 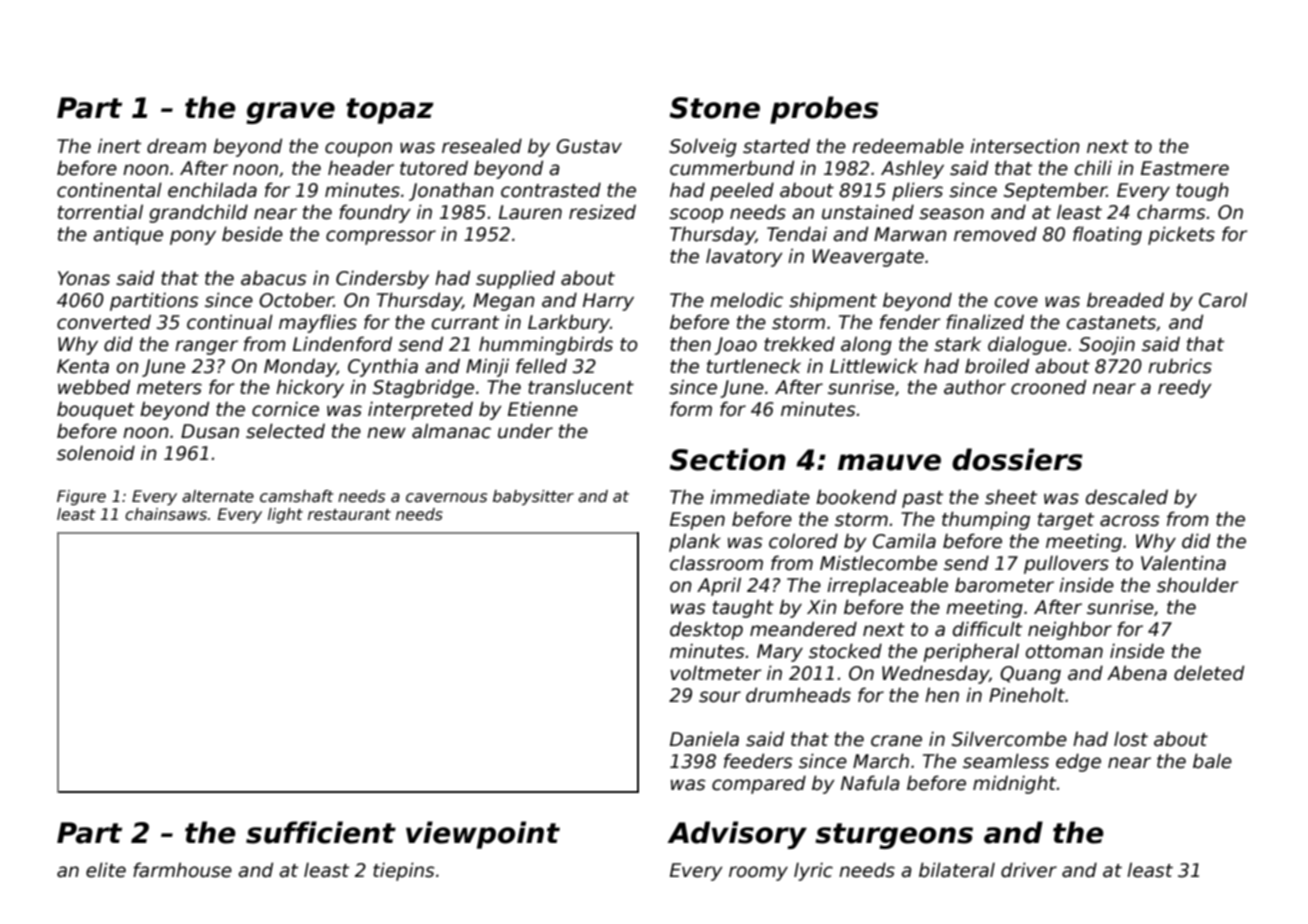 What do you see at coordinates (759, 784) in the screenshot?
I see `compared` at bounding box center [759, 784].
